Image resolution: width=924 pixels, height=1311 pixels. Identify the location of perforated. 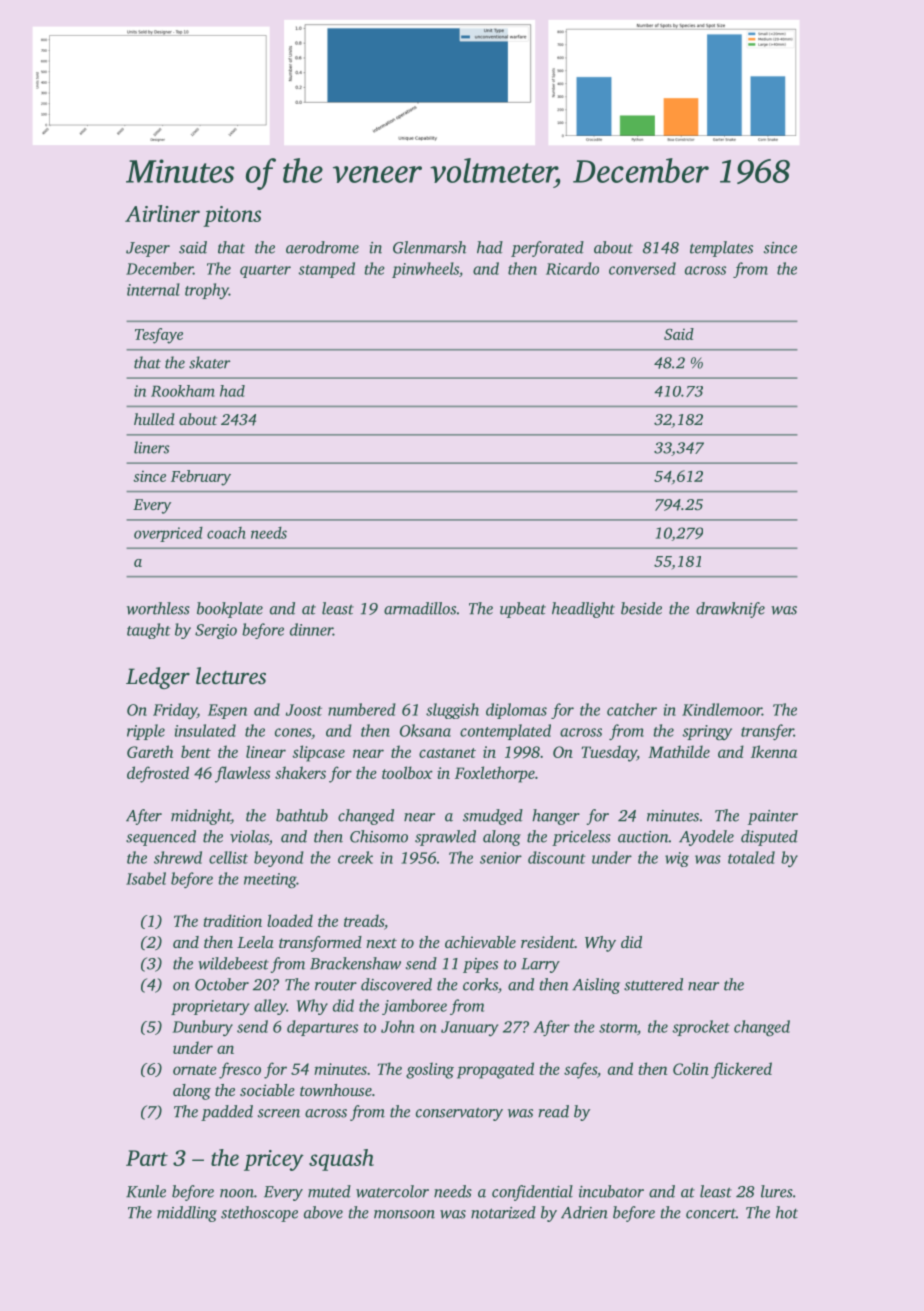
(547, 249).
